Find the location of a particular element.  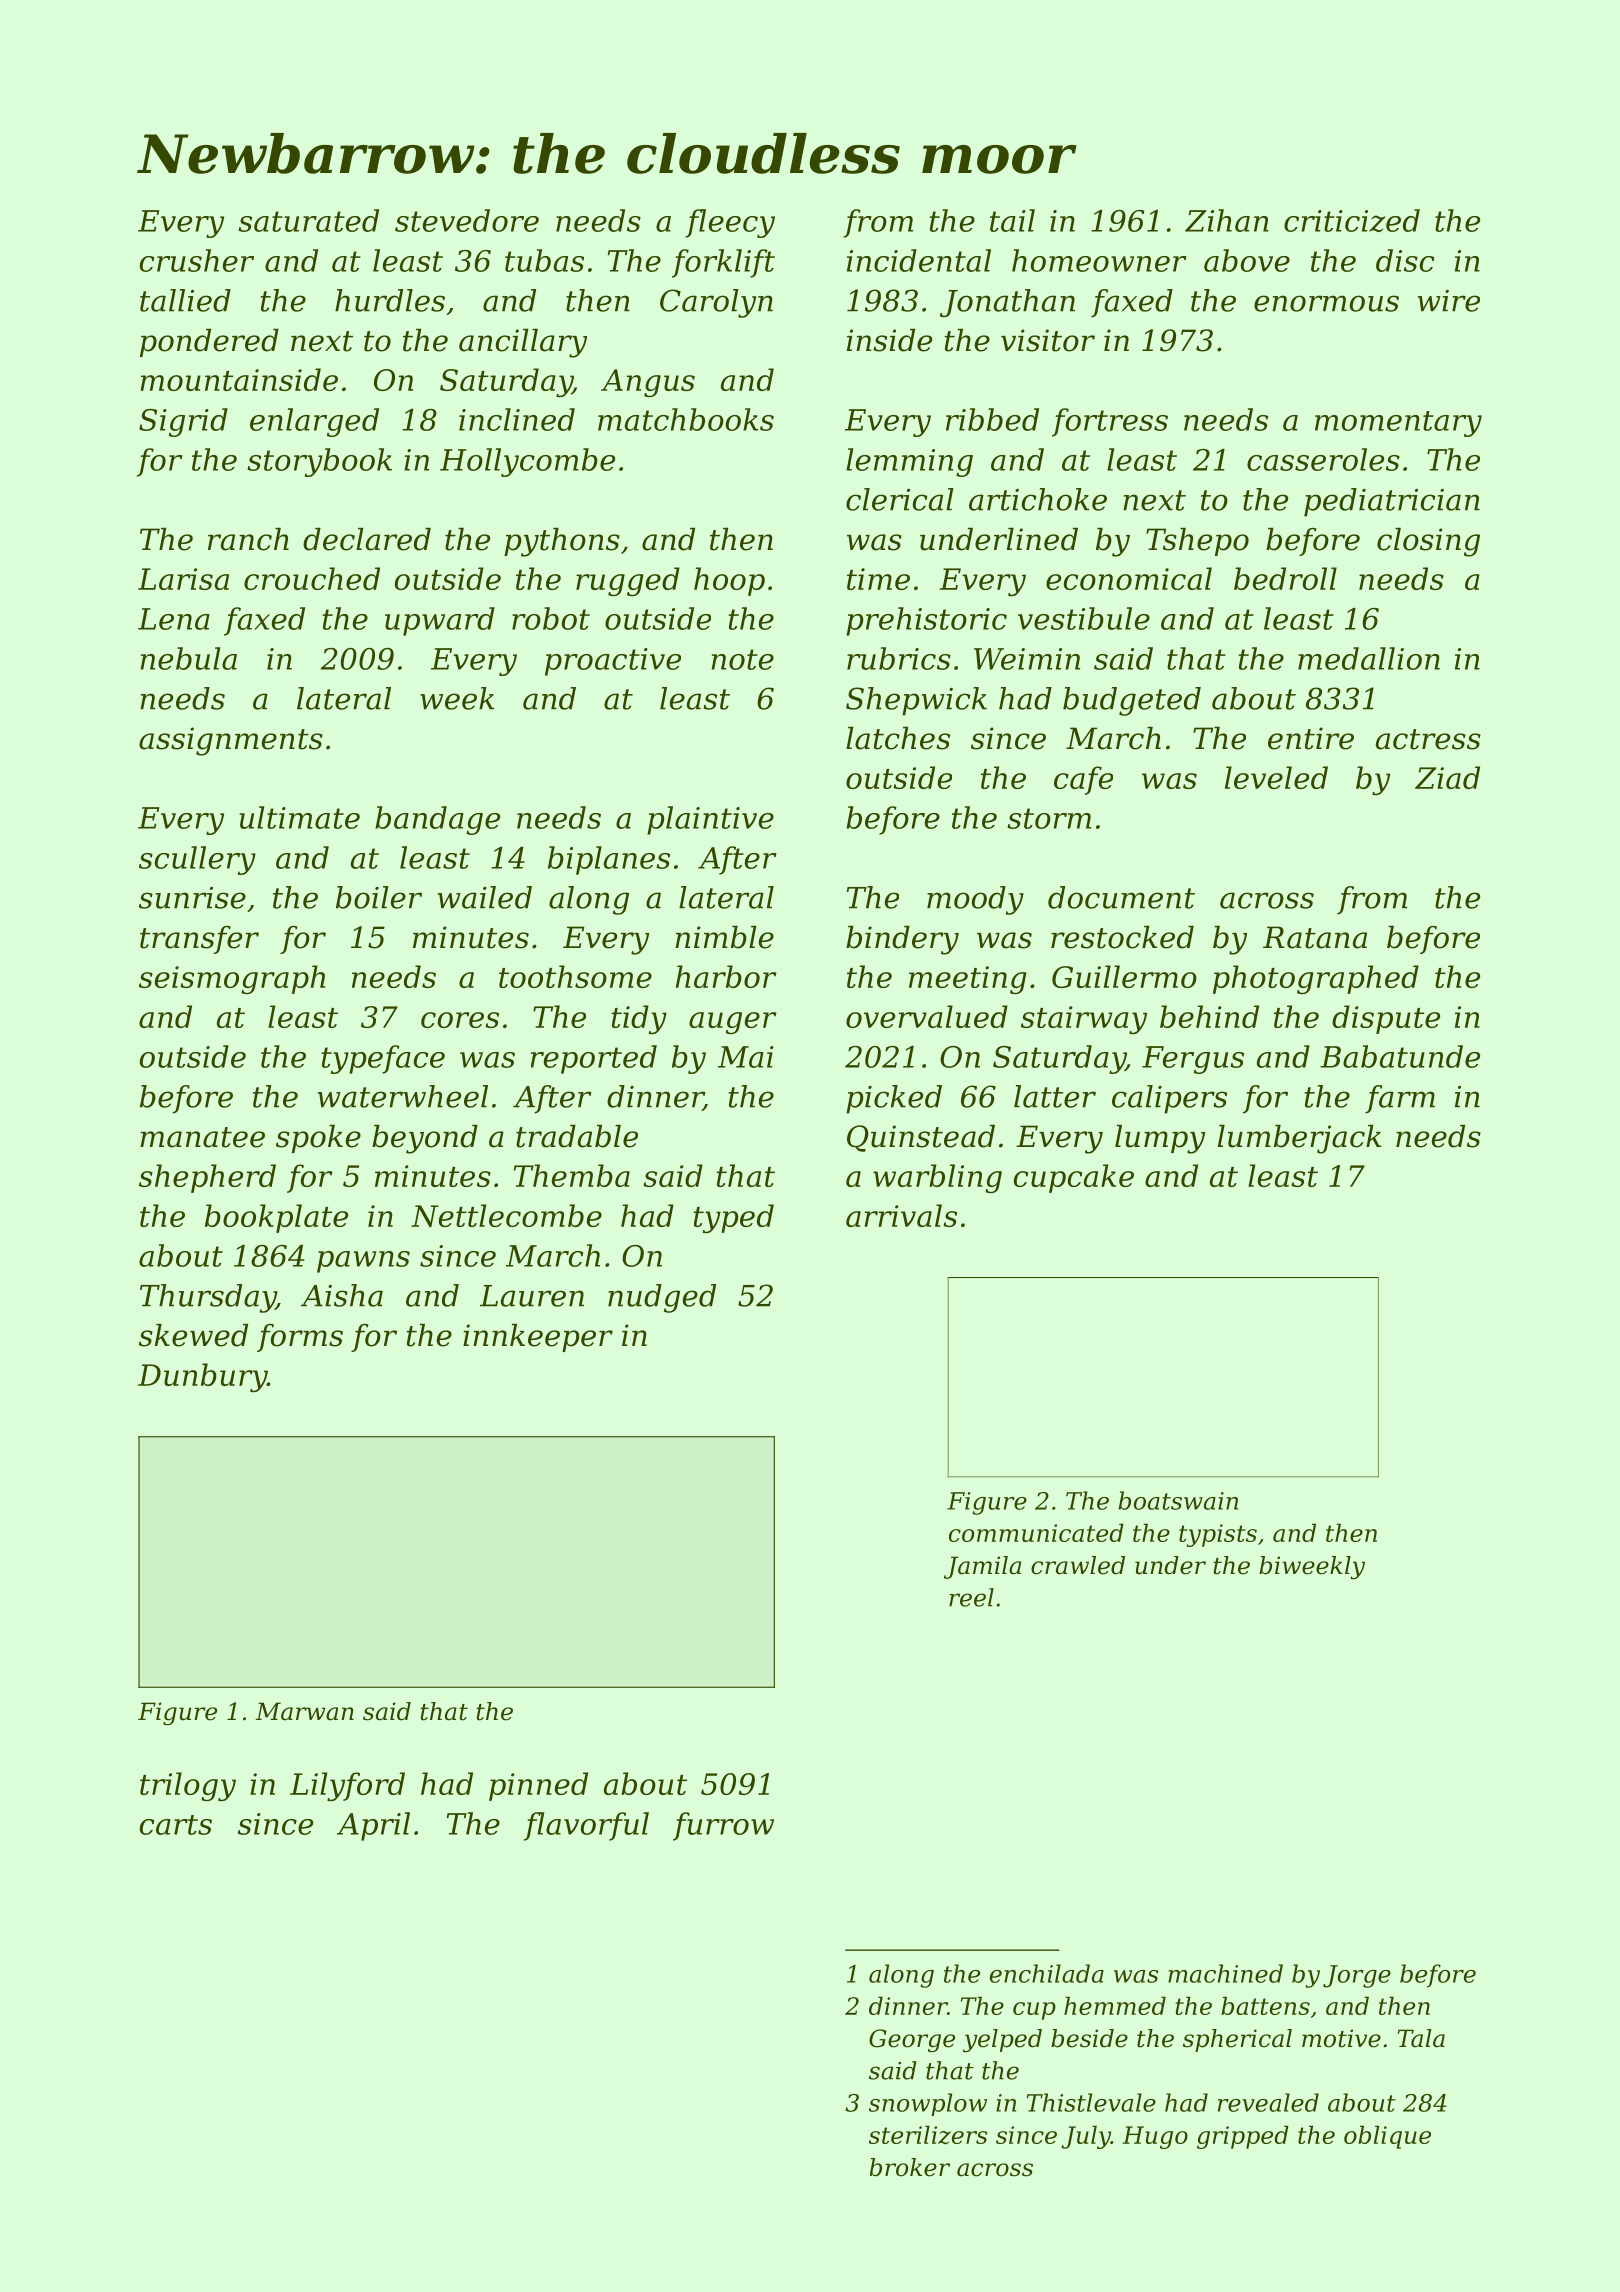

Hugo is located at coordinates (1155, 2137).
